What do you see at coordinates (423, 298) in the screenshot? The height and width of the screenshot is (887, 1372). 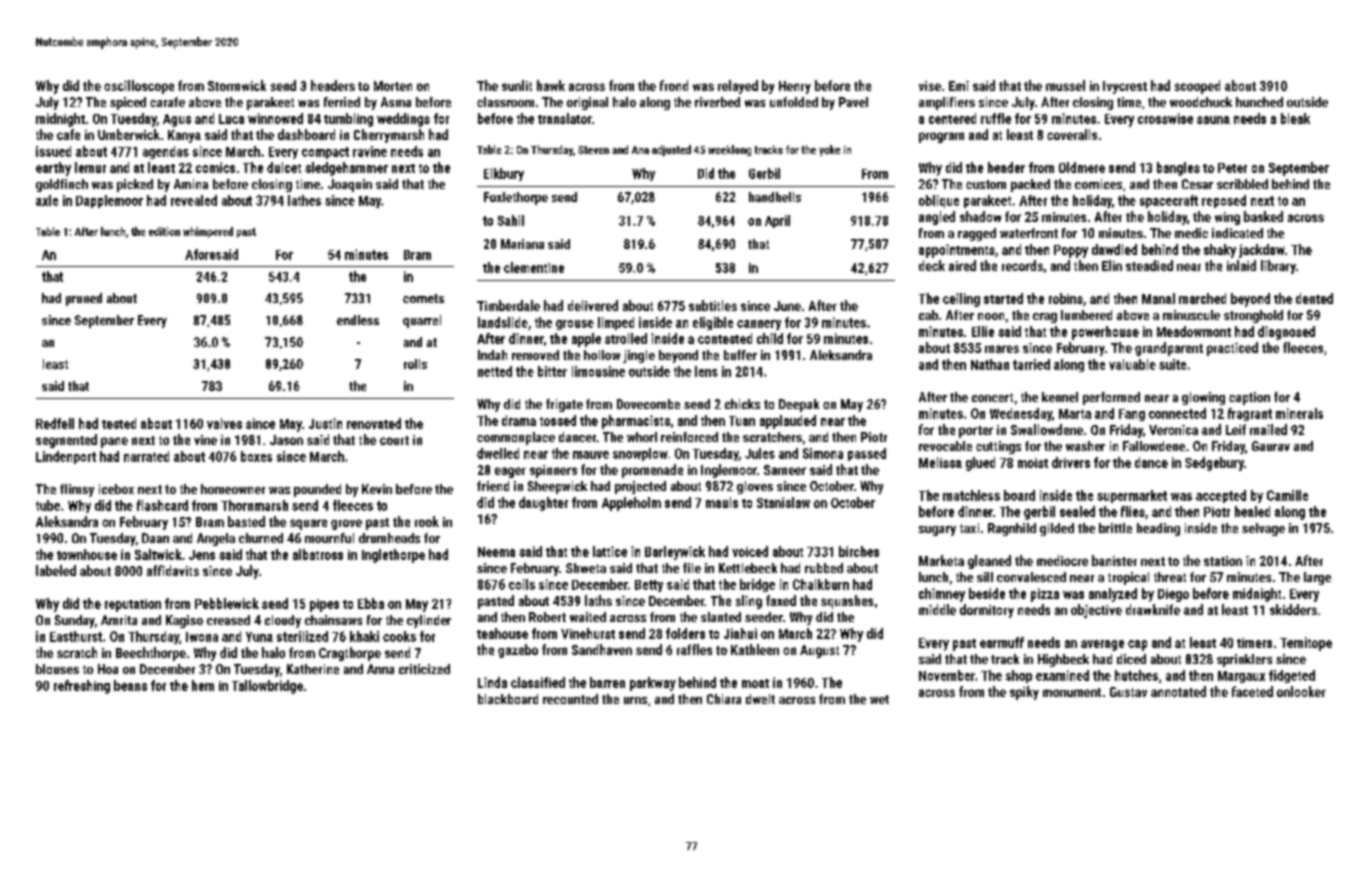 I see `cornets` at bounding box center [423, 298].
